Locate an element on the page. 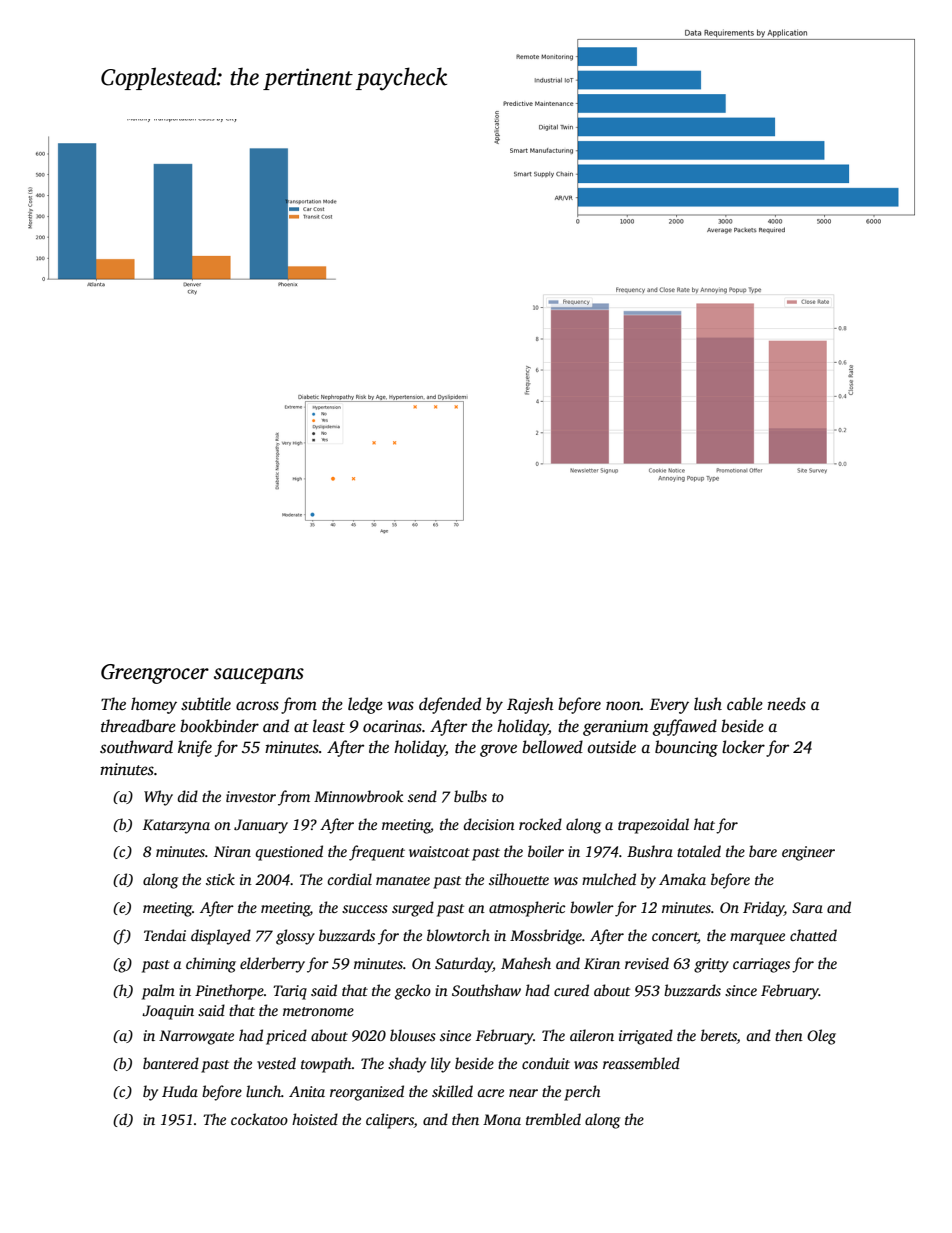  grove is located at coordinates (498, 750).
